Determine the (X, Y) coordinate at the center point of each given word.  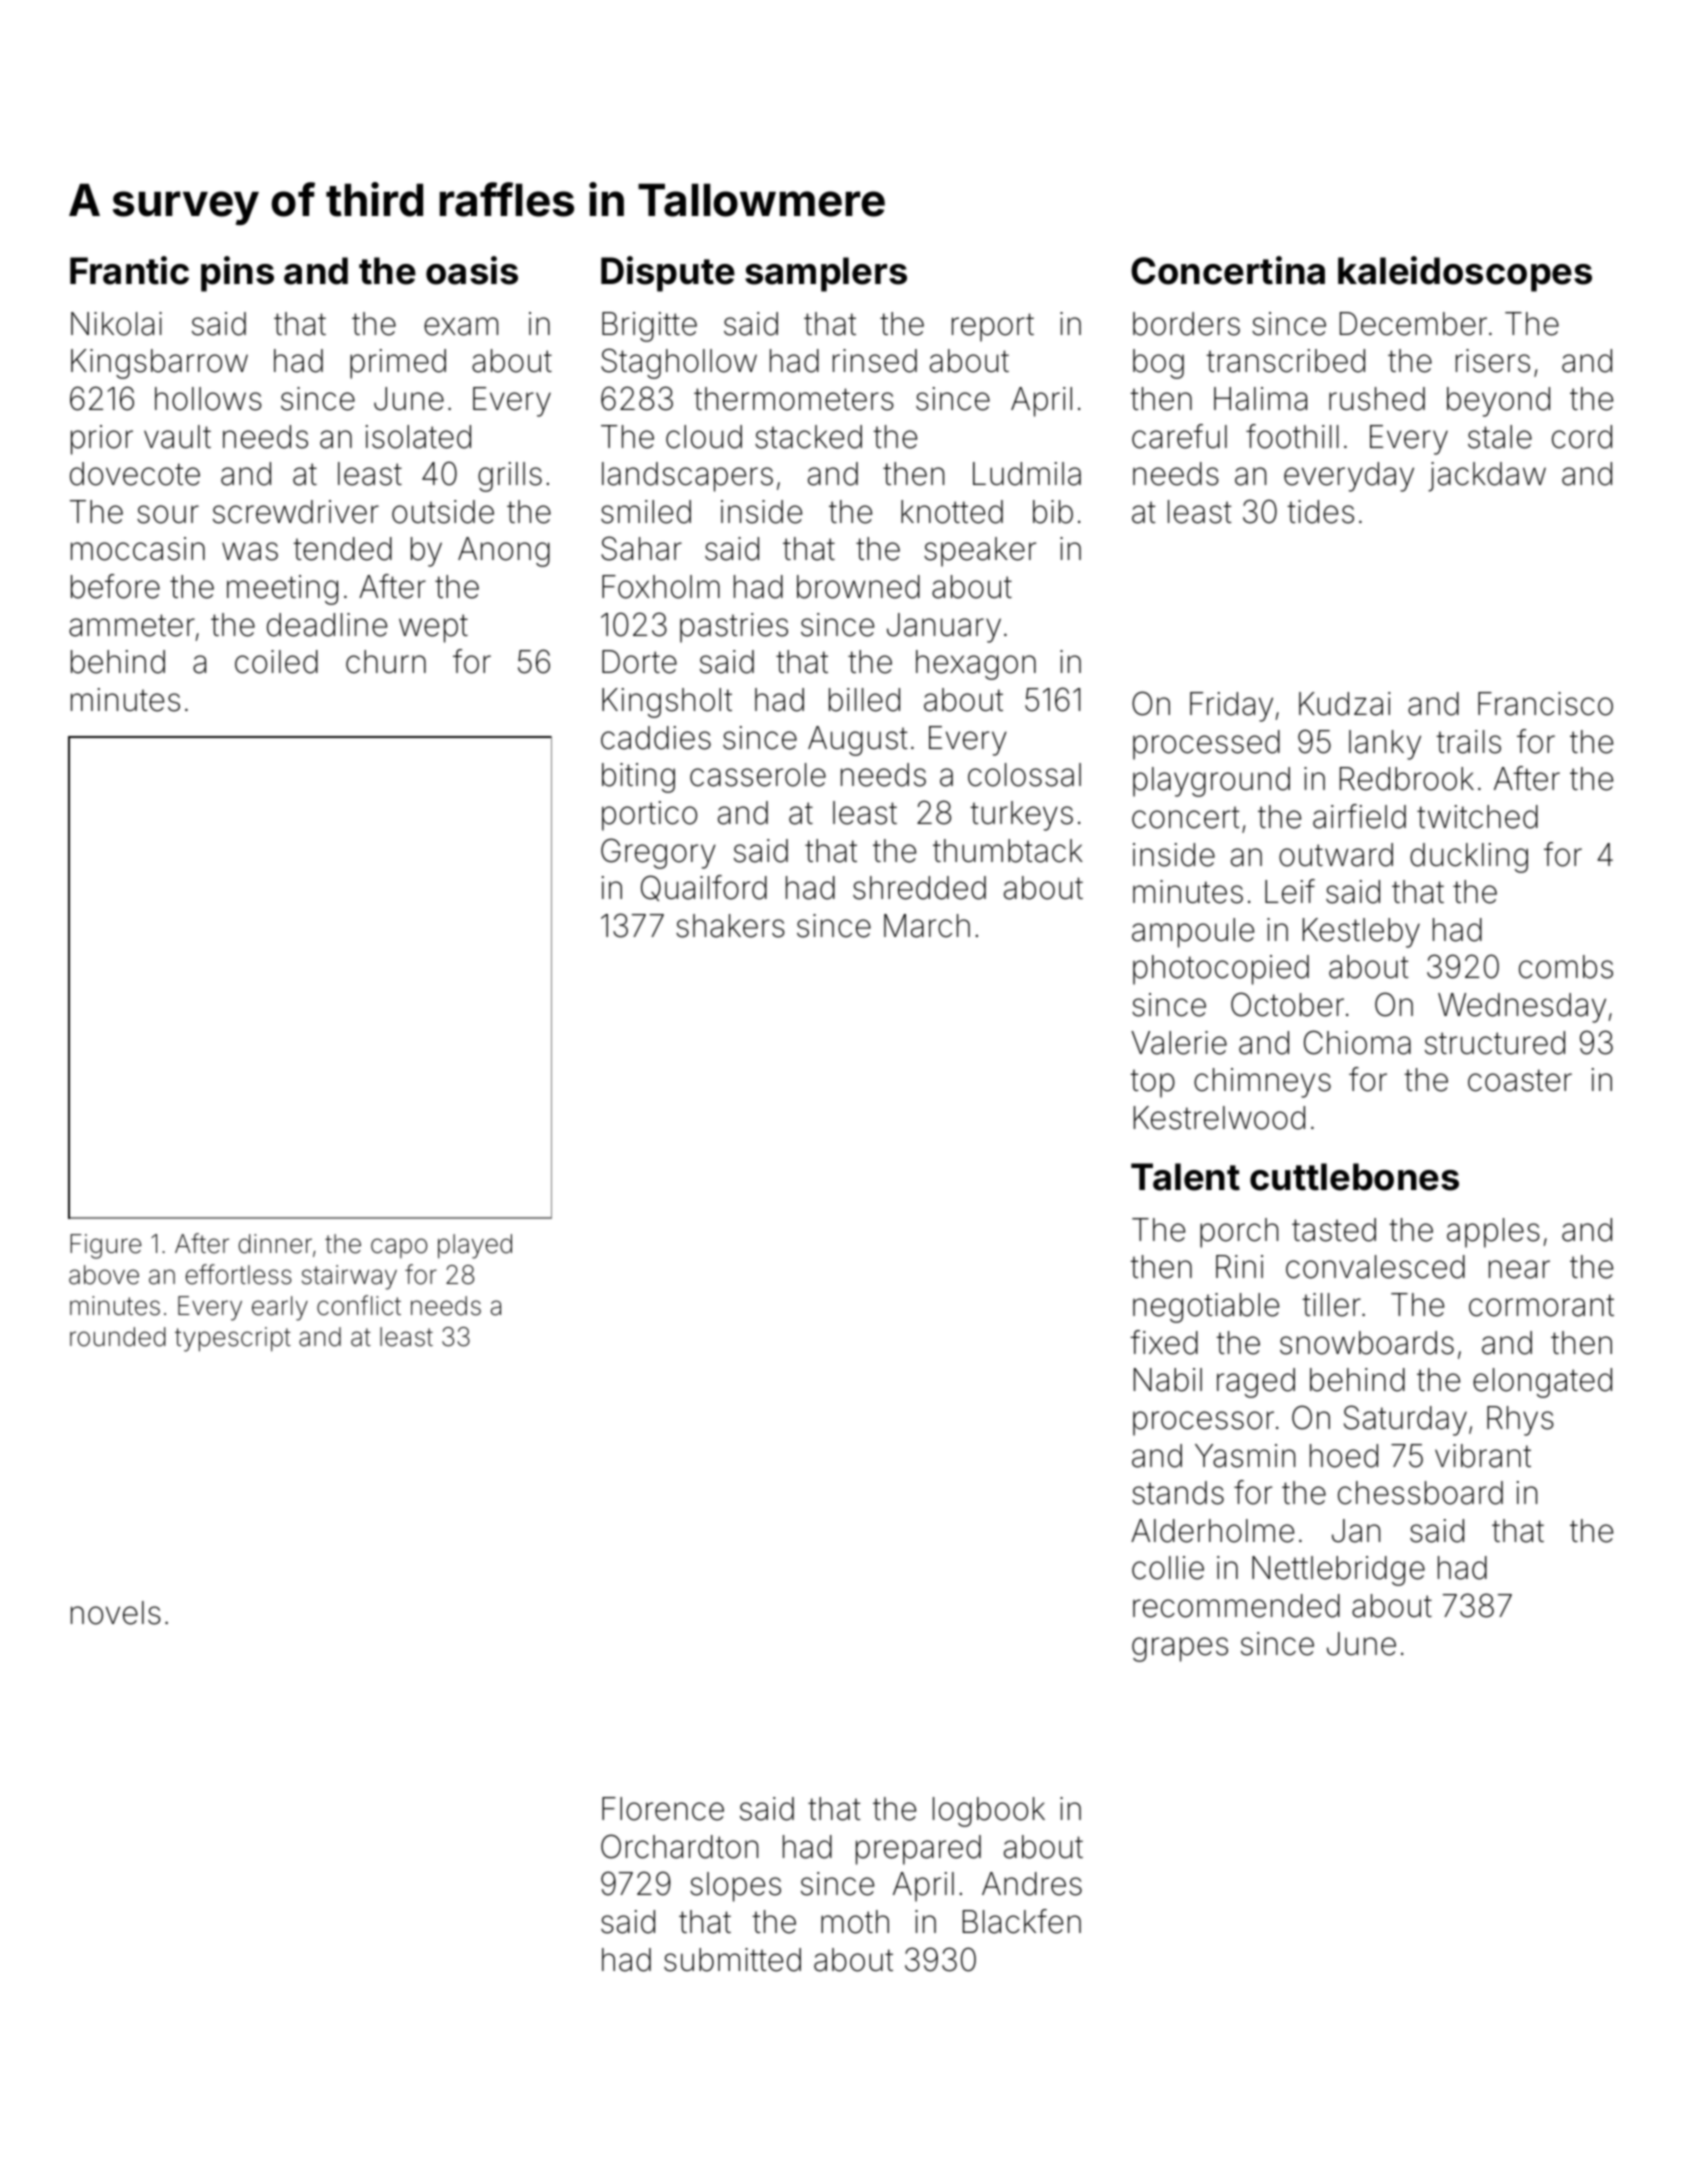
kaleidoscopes (1465, 274)
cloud (704, 437)
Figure (105, 1246)
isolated (418, 437)
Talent (1185, 1177)
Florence (663, 1809)
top (1152, 1083)
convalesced (1375, 1267)
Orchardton (679, 1846)
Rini (1239, 1266)
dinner (275, 1244)
